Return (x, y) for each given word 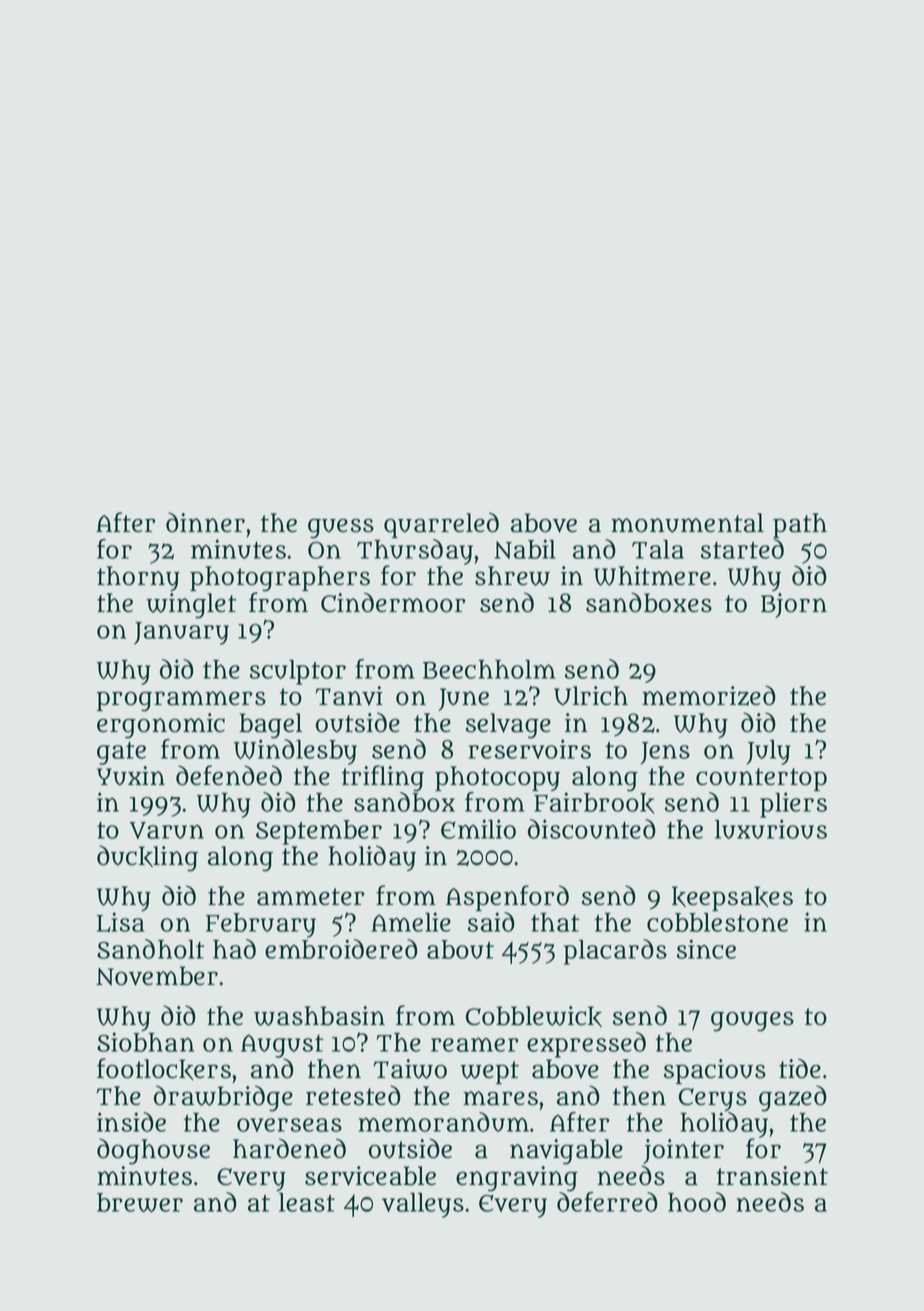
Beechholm (489, 669)
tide (800, 1068)
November (157, 976)
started (742, 549)
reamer (475, 1044)
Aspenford (507, 898)
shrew (512, 576)
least (307, 1202)
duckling (147, 858)
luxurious (771, 829)
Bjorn (794, 605)
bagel (270, 726)
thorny (138, 578)
